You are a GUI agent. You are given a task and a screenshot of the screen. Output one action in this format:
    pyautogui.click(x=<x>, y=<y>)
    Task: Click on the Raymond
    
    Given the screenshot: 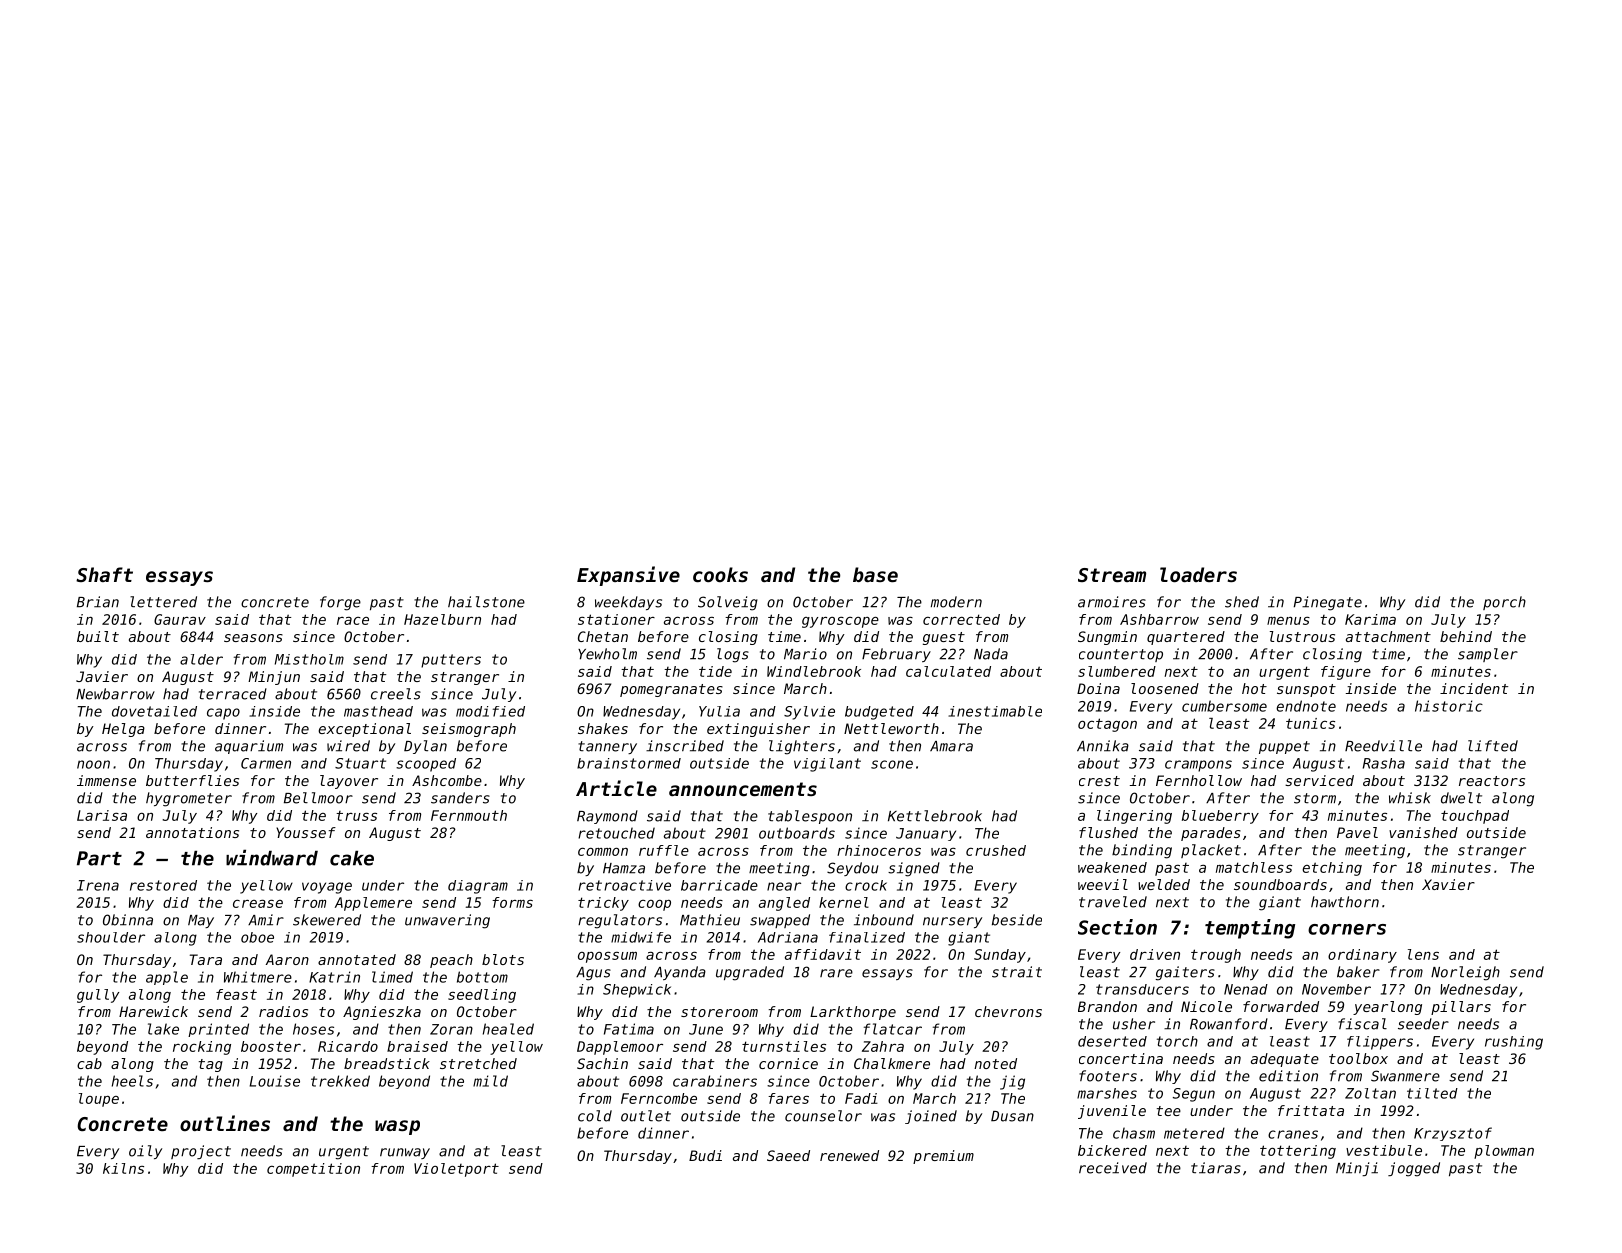 What is the action you would take?
    pyautogui.click(x=607, y=817)
